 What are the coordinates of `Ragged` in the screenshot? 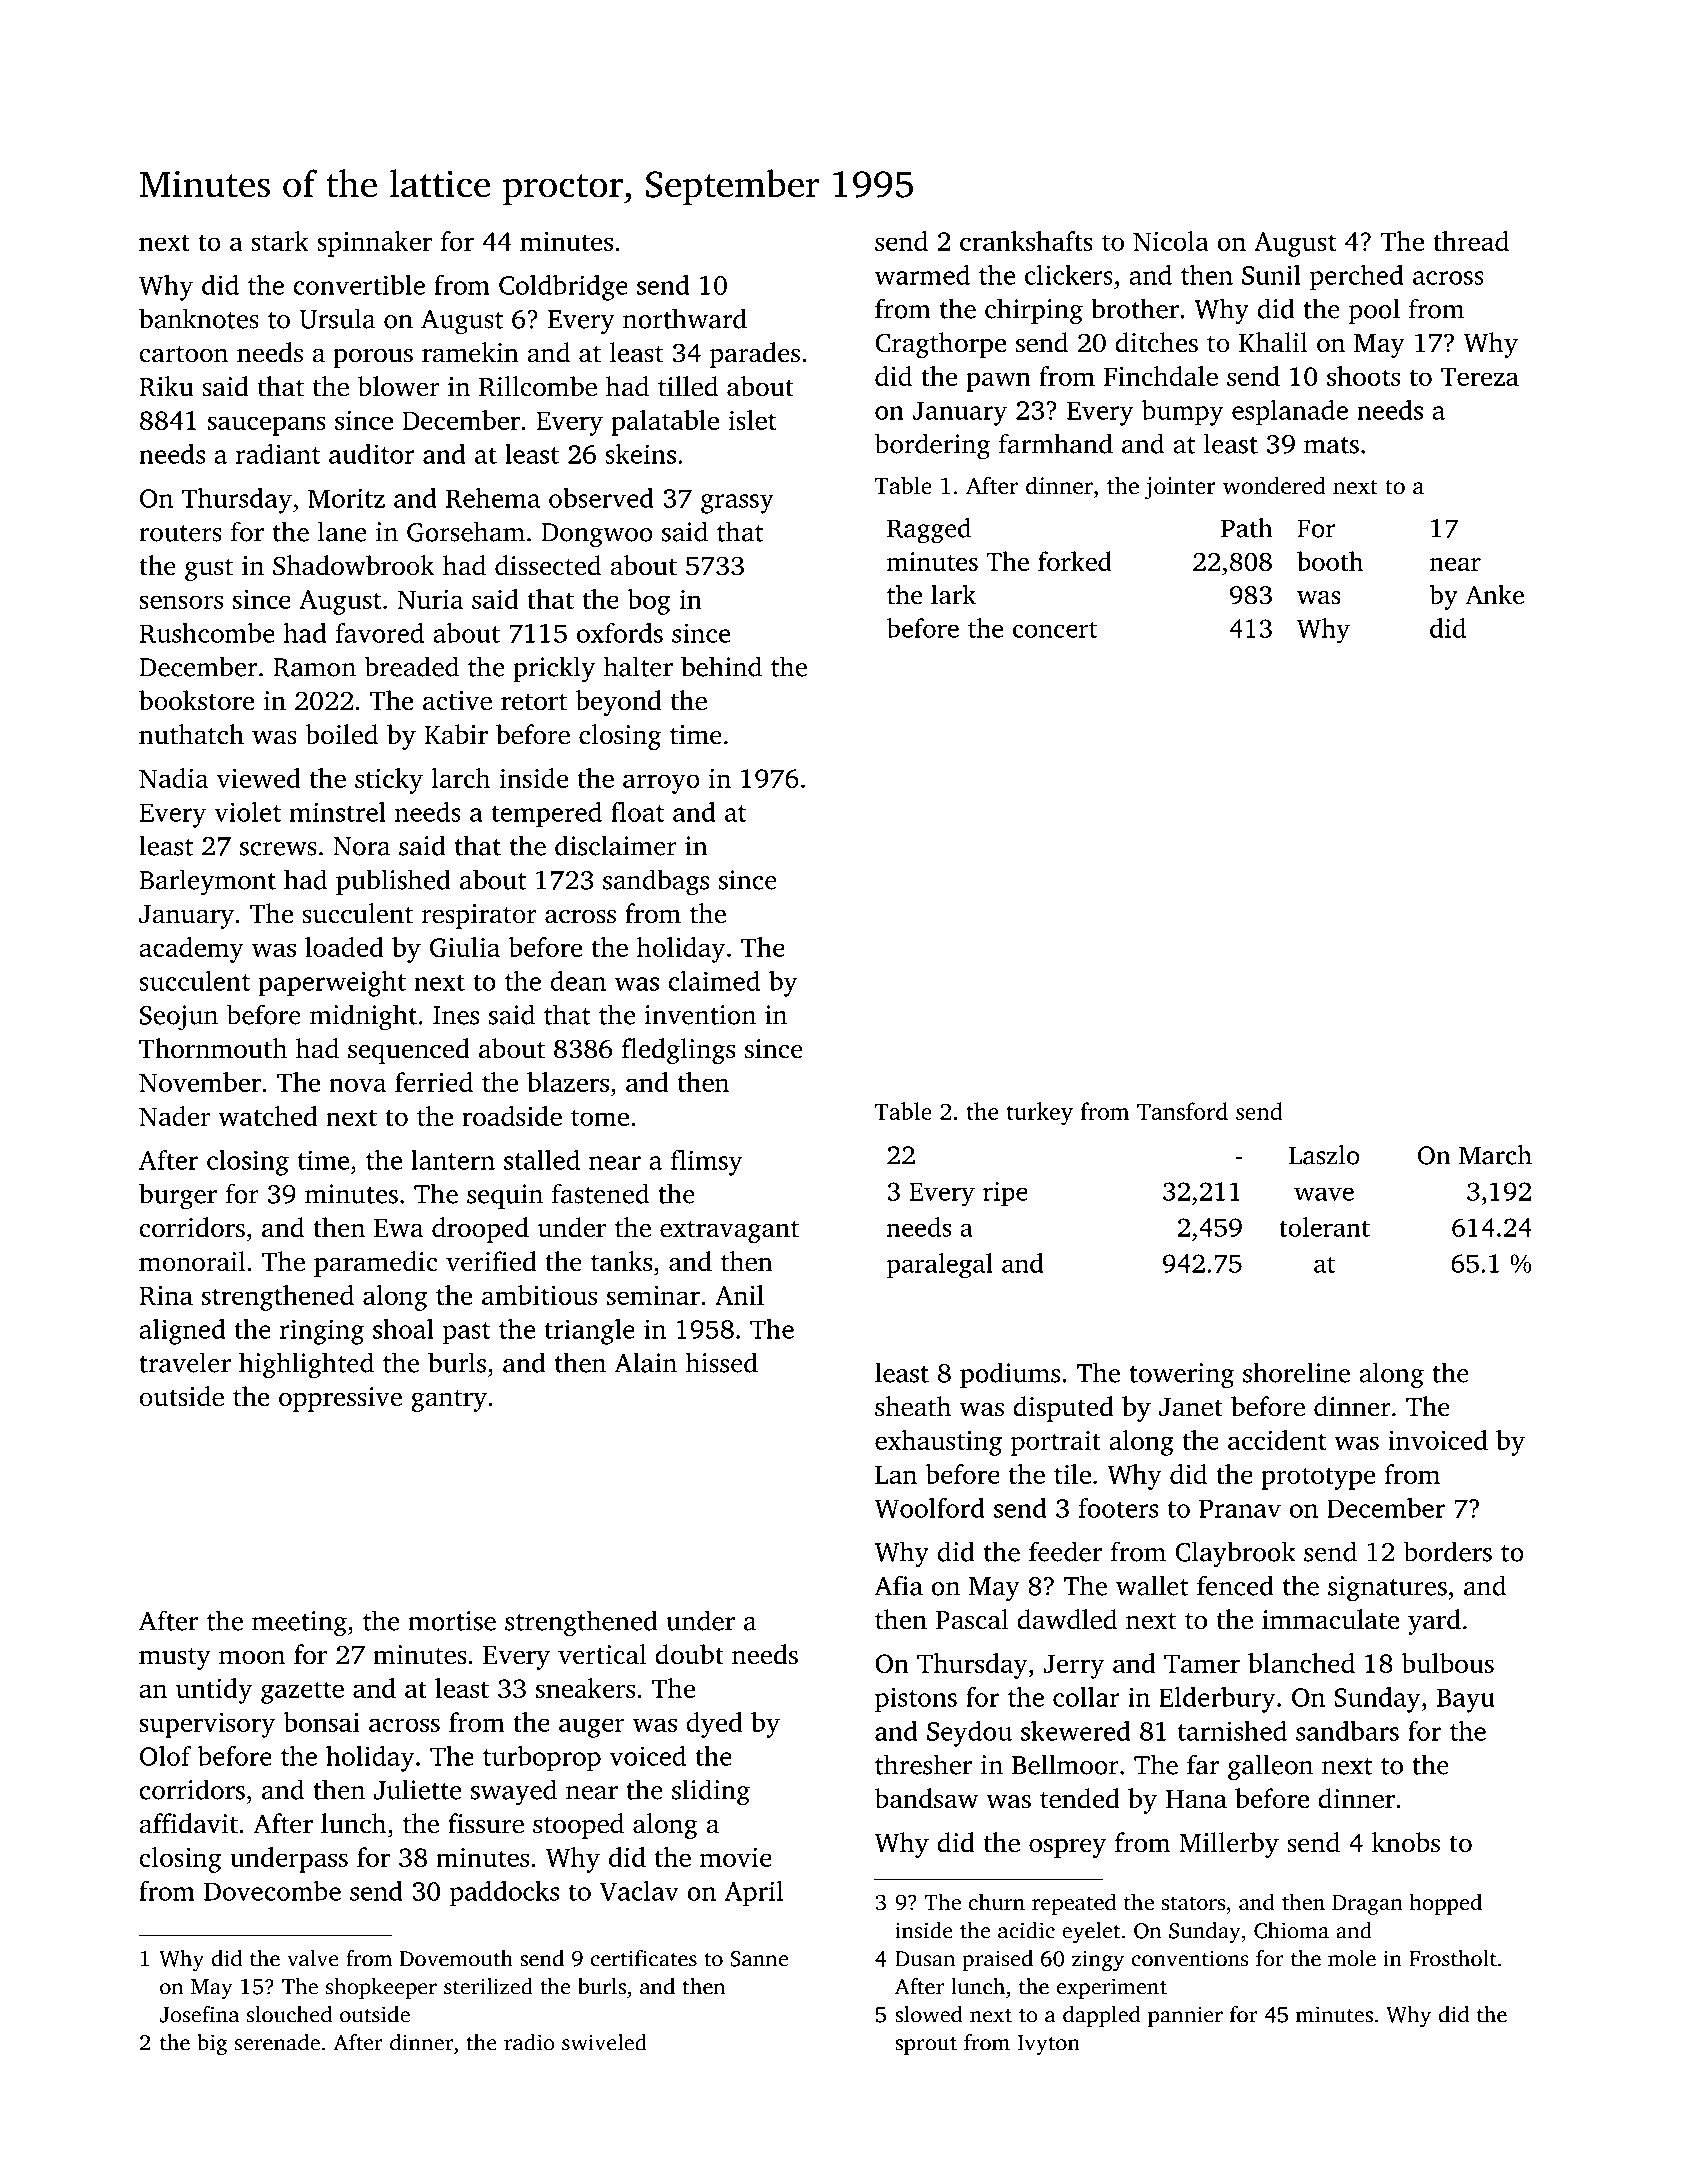 It's located at (929, 530).
